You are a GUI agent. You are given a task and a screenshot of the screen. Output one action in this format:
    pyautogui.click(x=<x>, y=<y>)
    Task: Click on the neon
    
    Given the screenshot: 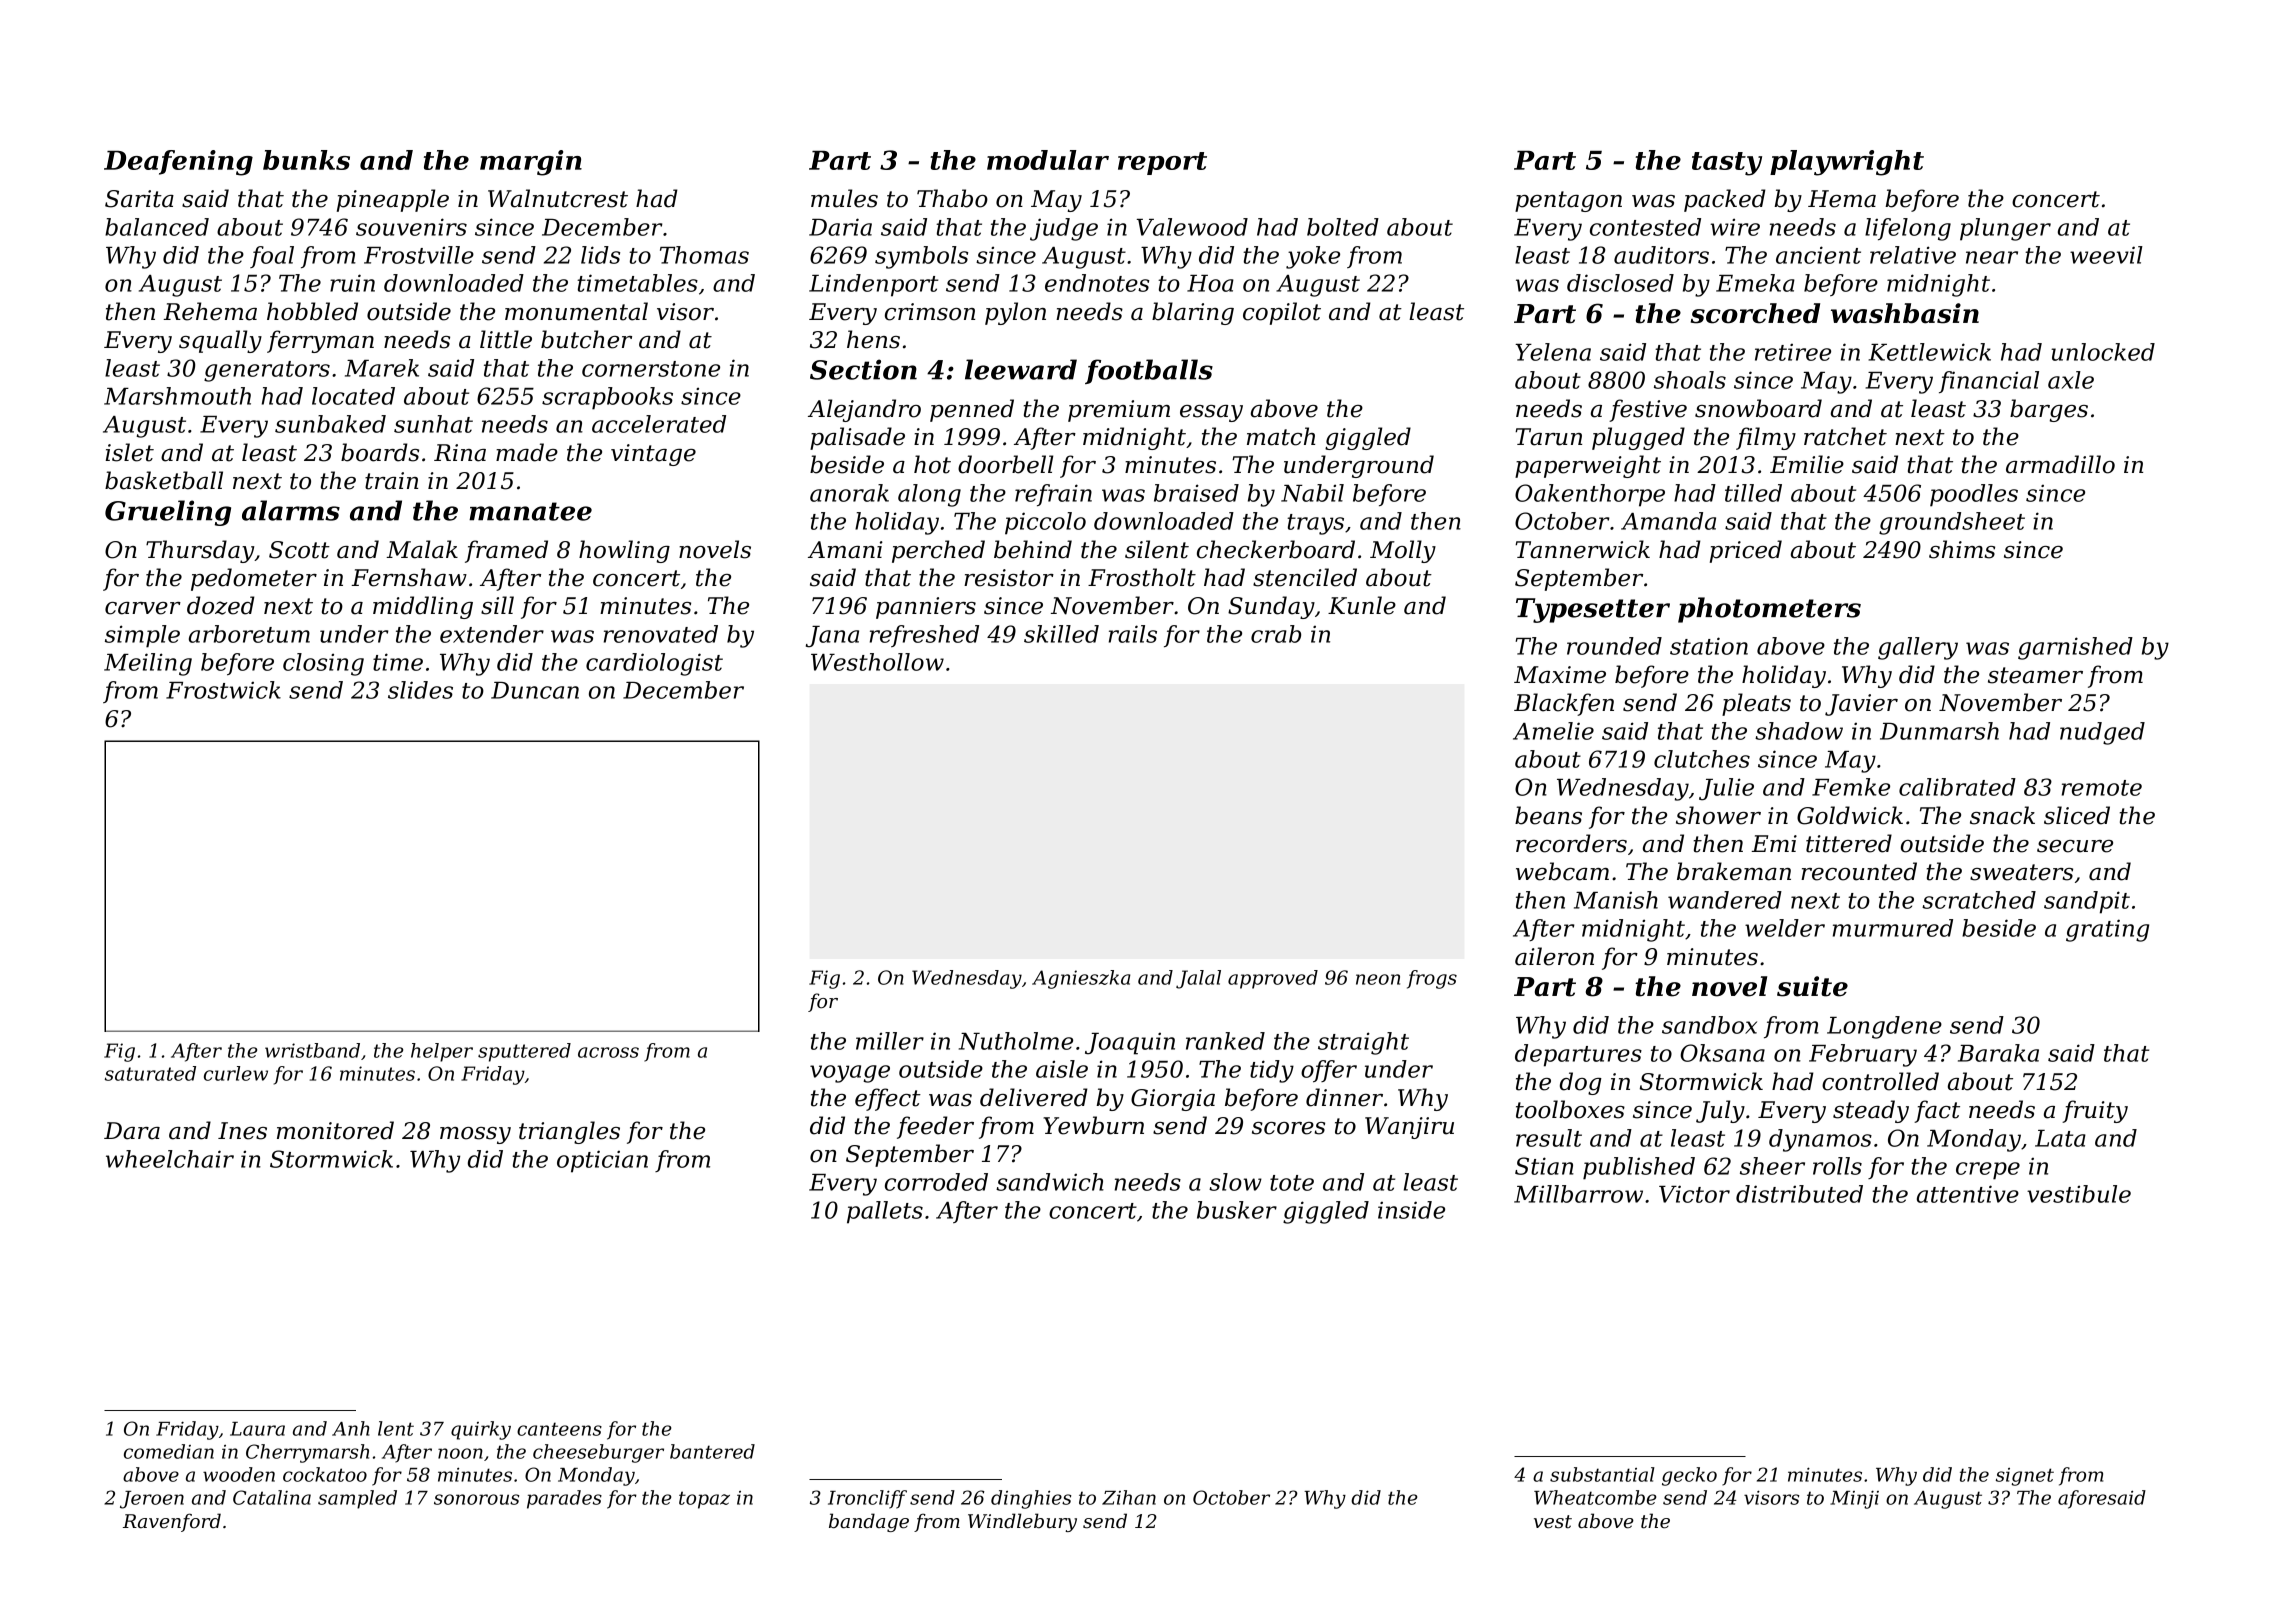 What is the action you would take?
    pyautogui.click(x=1378, y=979)
